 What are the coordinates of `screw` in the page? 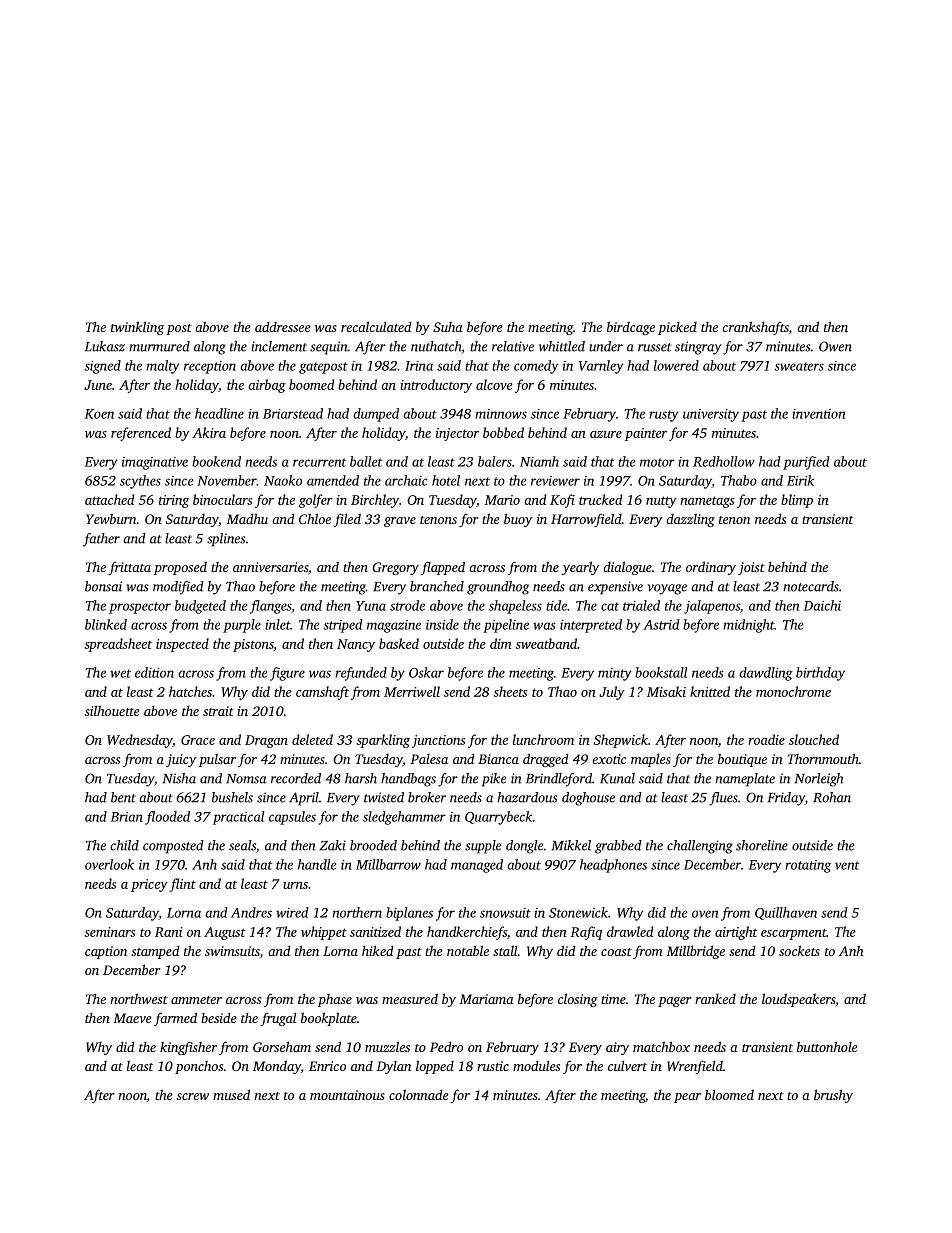 It's located at (193, 1096).
